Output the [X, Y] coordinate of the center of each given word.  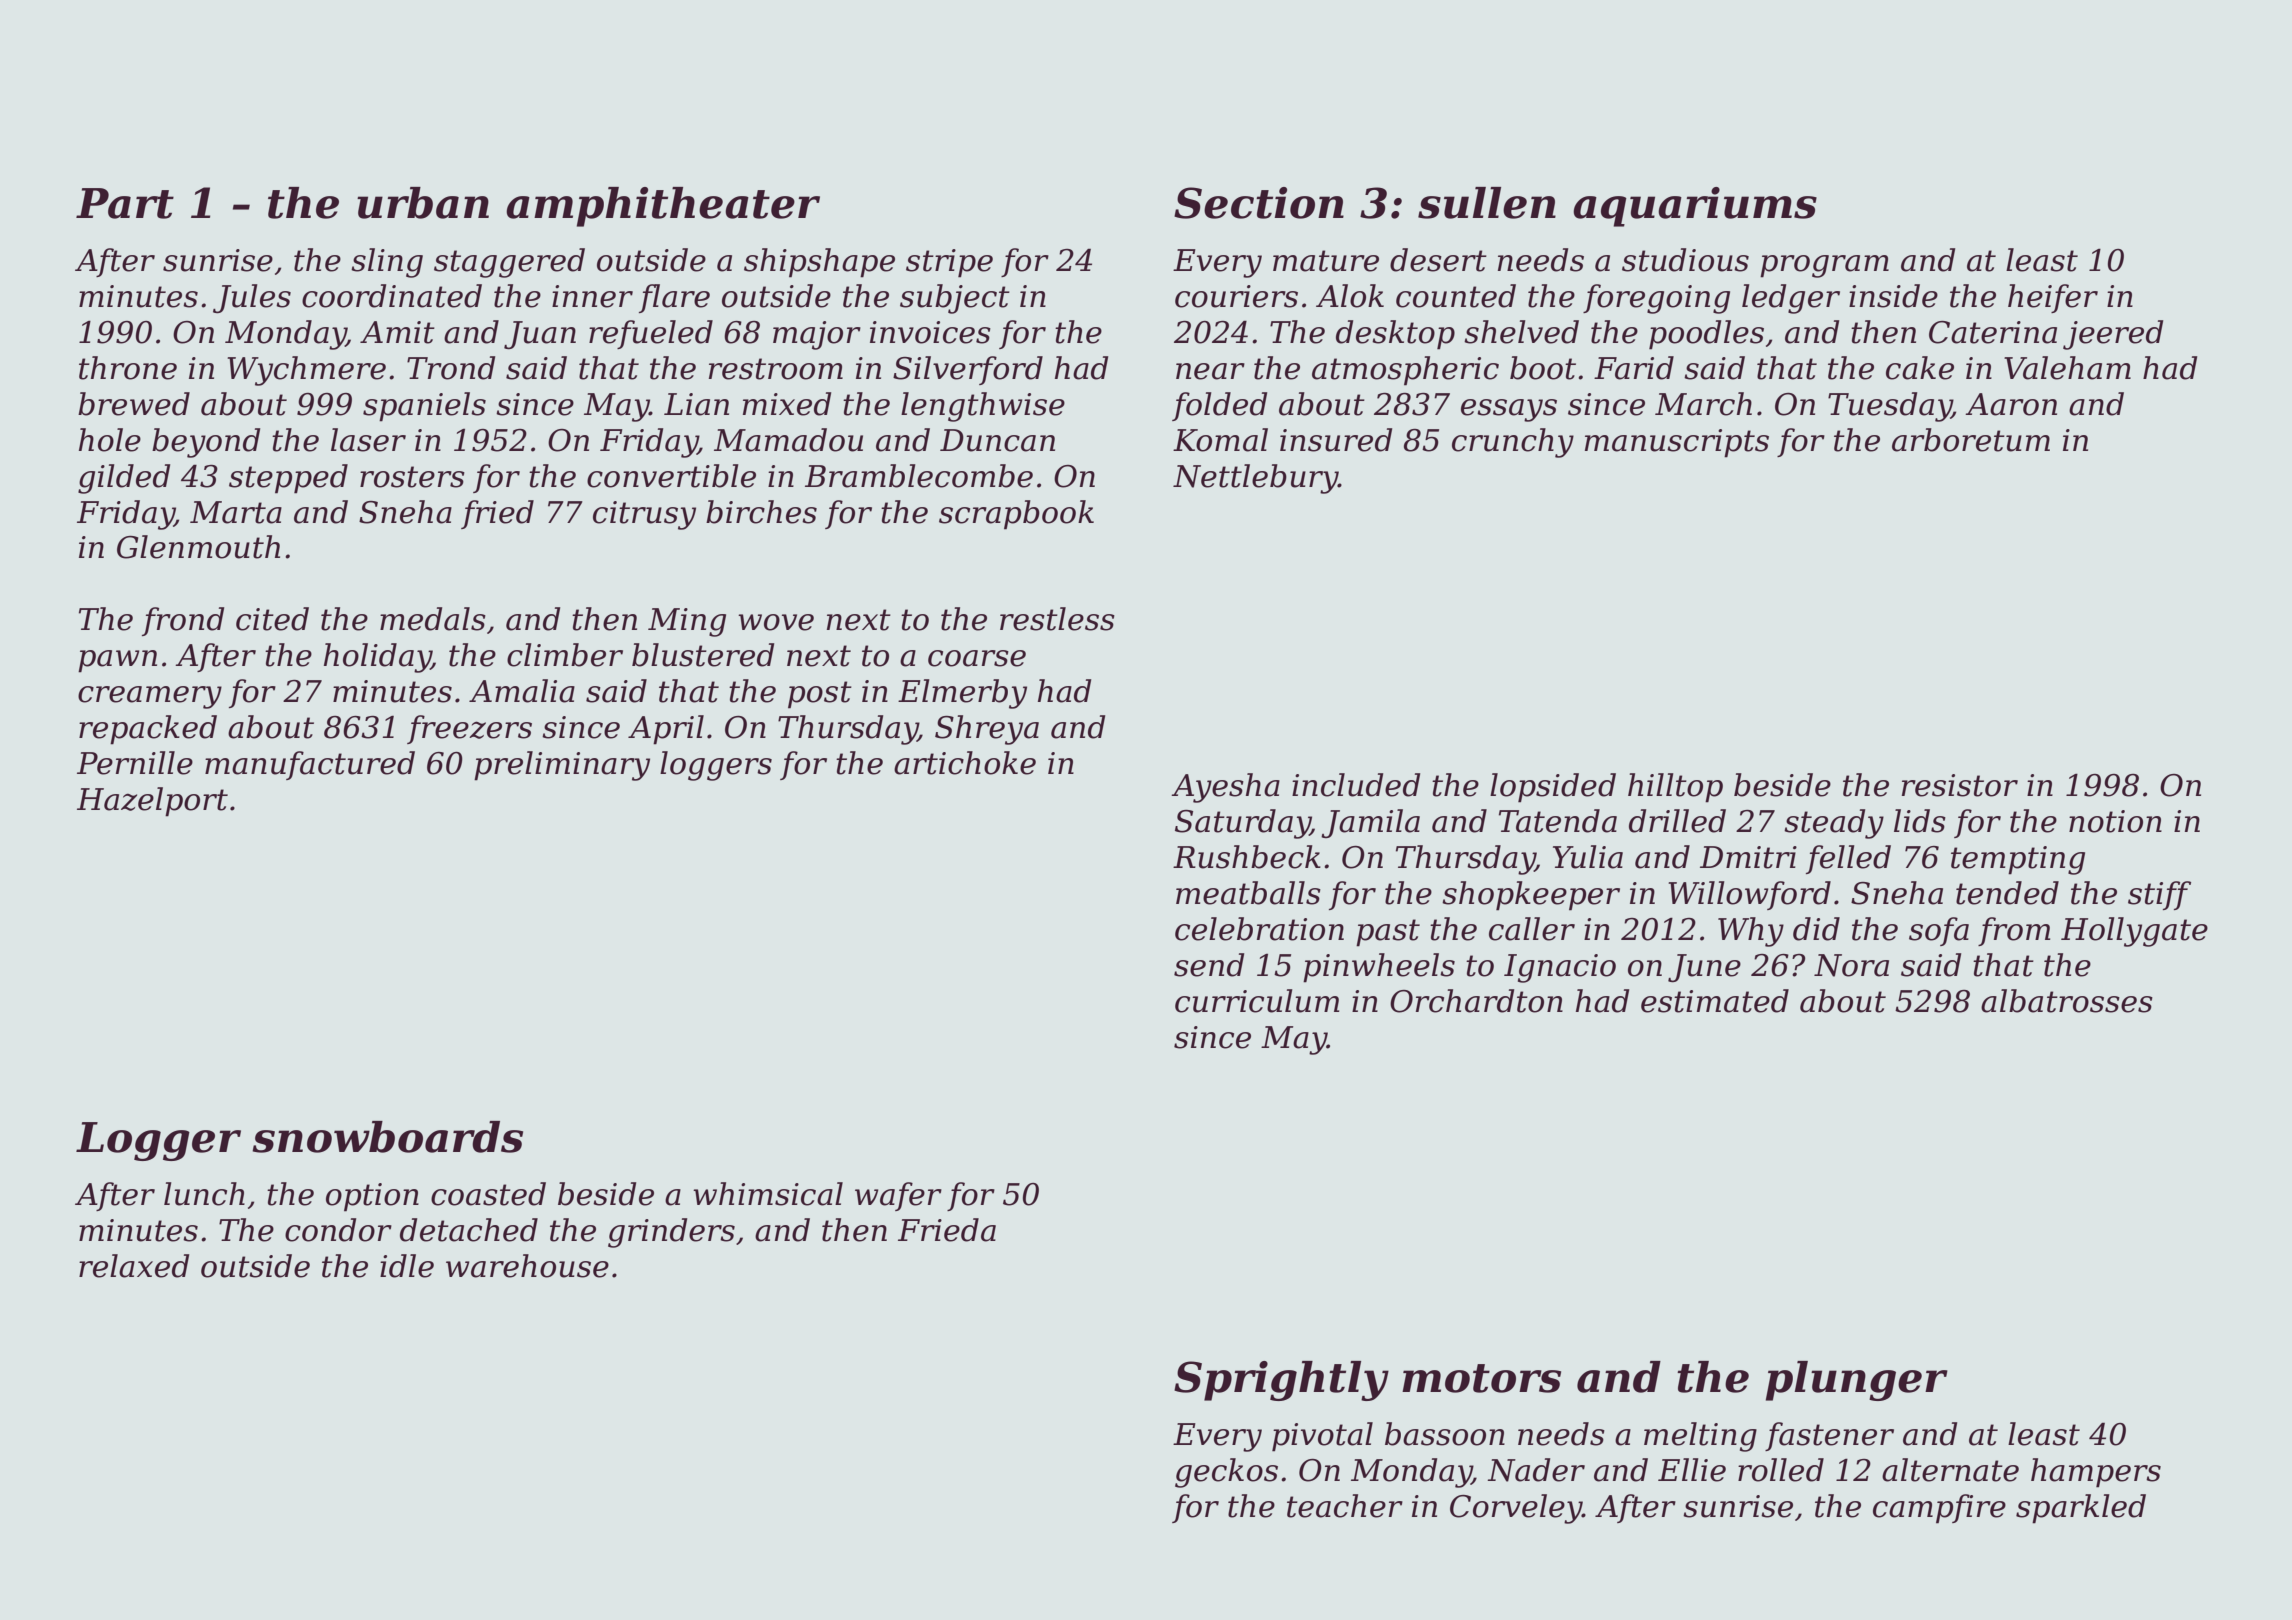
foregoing [1656, 299]
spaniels [424, 407]
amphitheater [663, 207]
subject [955, 299]
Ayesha [1225, 788]
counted [1456, 296]
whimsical [768, 1194]
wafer [898, 1196]
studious [1685, 260]
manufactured [310, 765]
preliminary [562, 766]
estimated [1715, 1001]
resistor [1960, 785]
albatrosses [2067, 1001]
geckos [1226, 1473]
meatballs [1248, 893]
